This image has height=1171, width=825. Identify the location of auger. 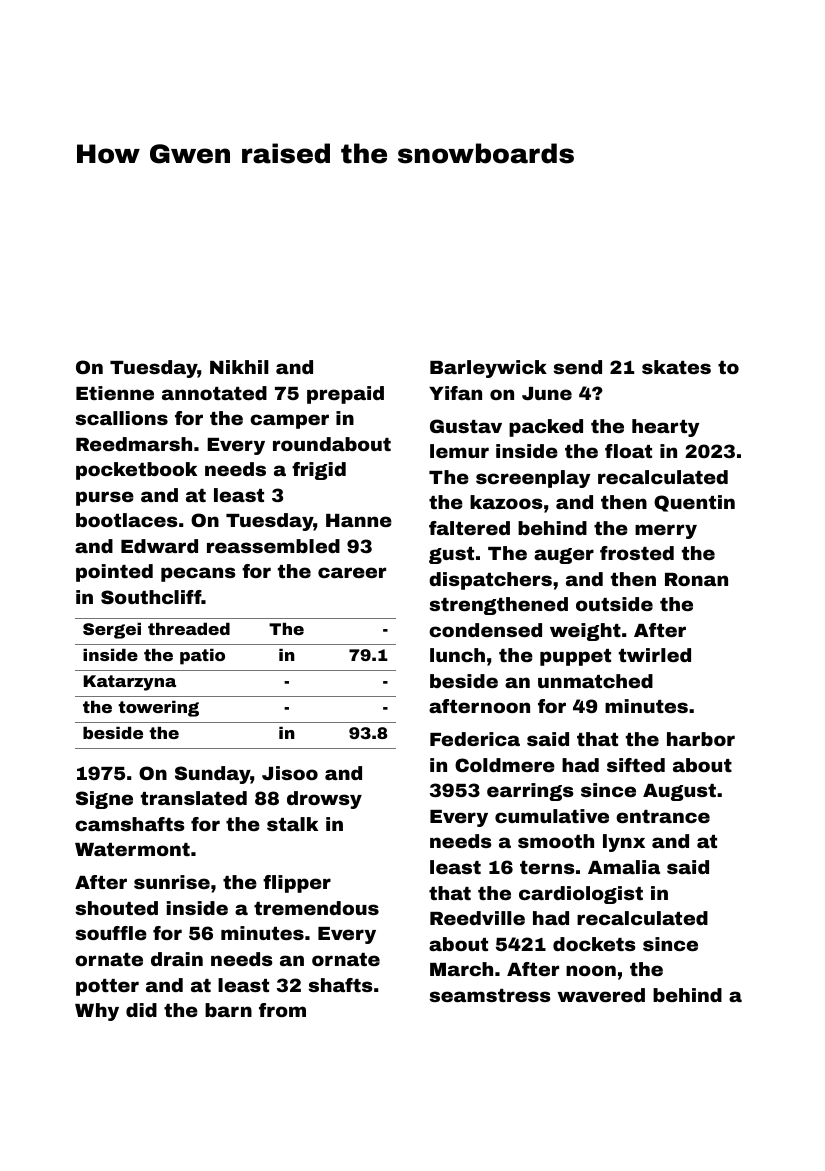
(564, 556).
